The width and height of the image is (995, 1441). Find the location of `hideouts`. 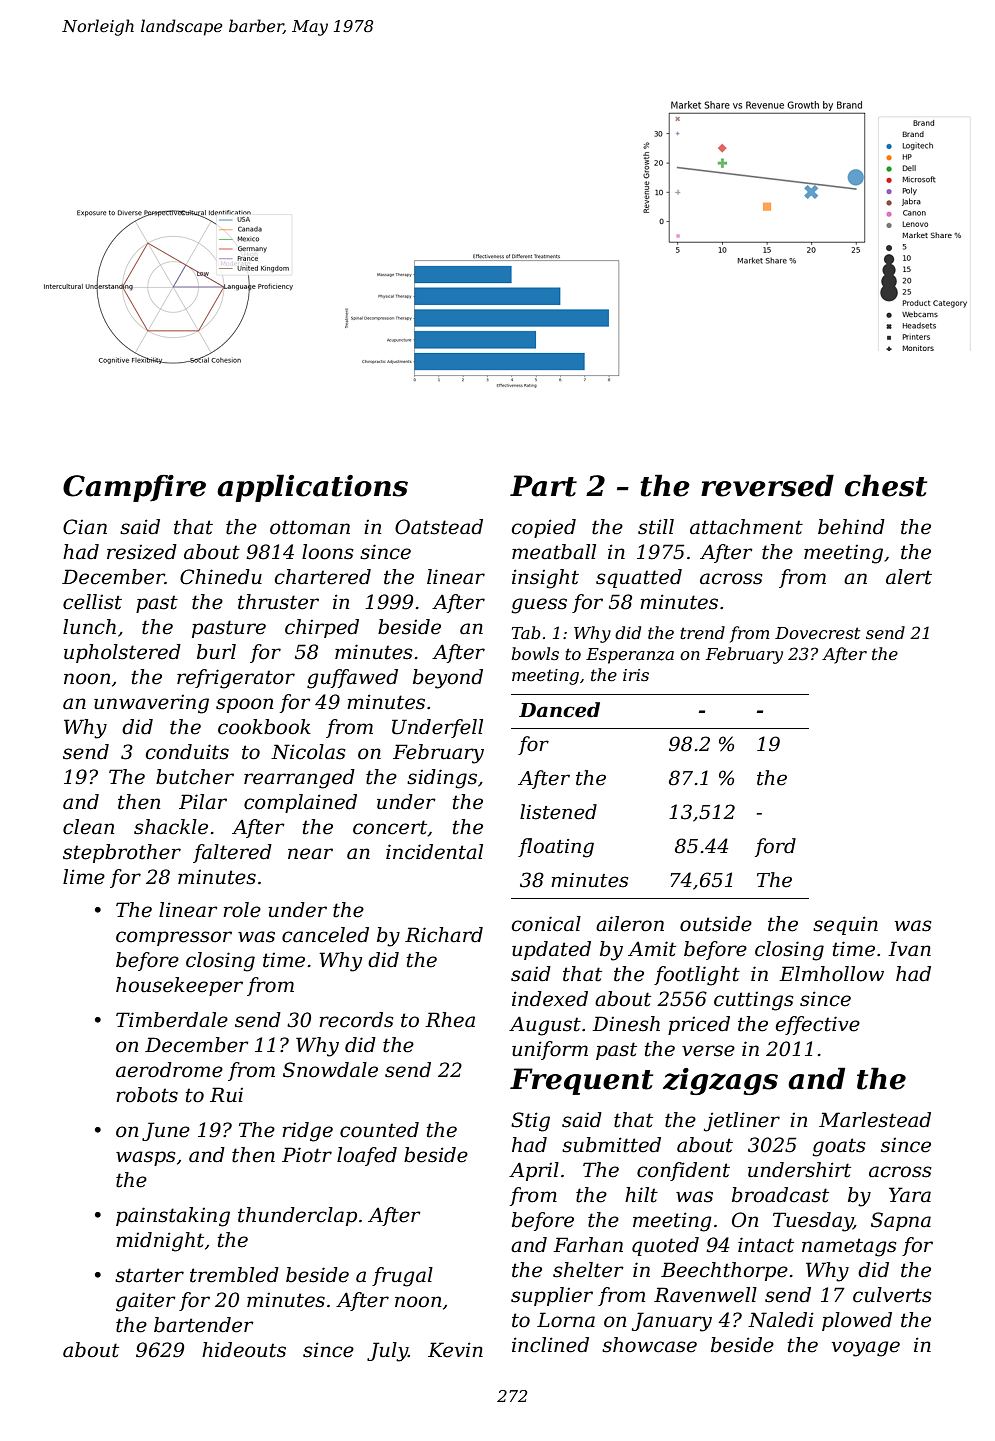

hideouts is located at coordinates (244, 1350).
